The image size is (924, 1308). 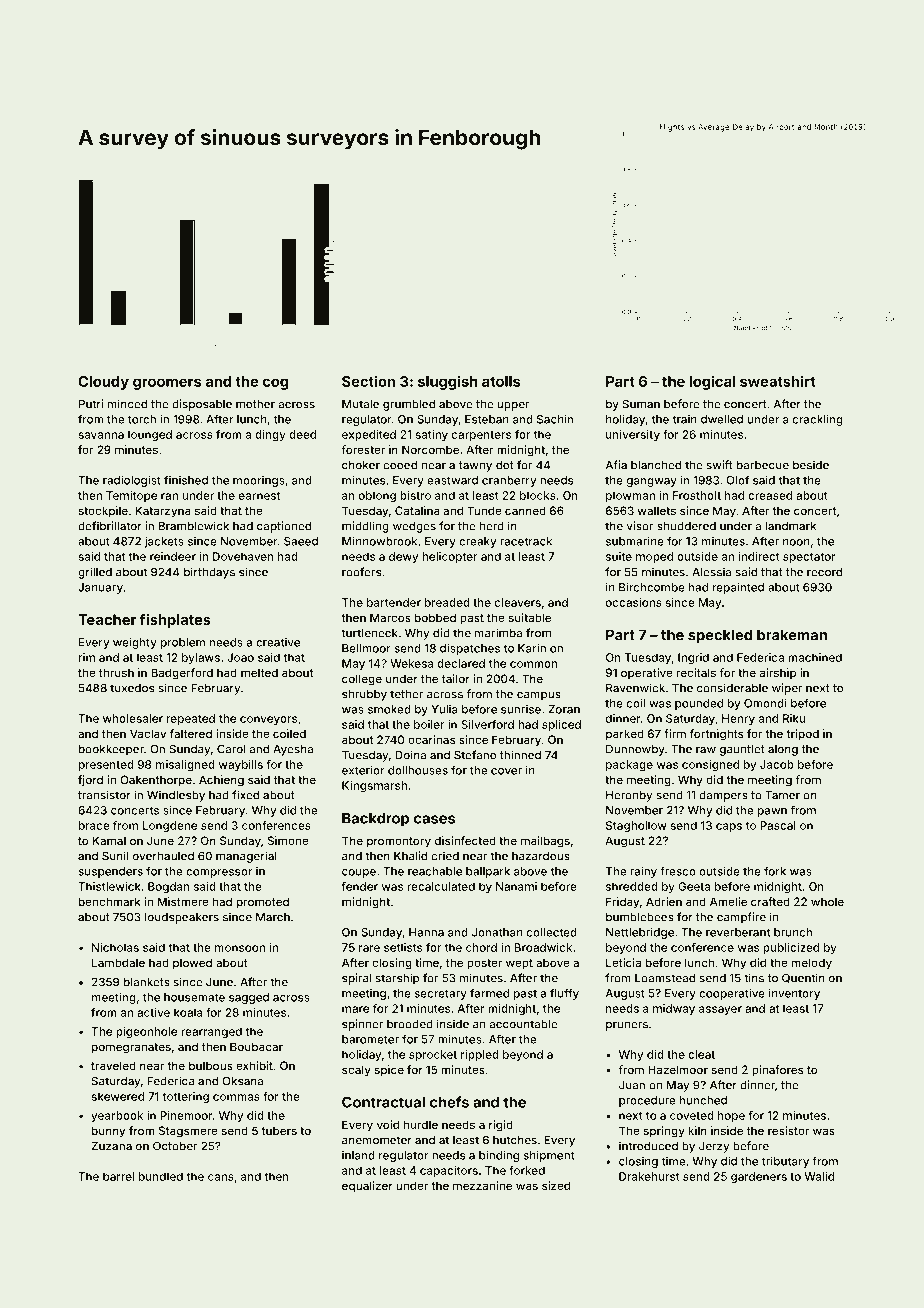 What do you see at coordinates (501, 381) in the document?
I see `atolls` at bounding box center [501, 381].
